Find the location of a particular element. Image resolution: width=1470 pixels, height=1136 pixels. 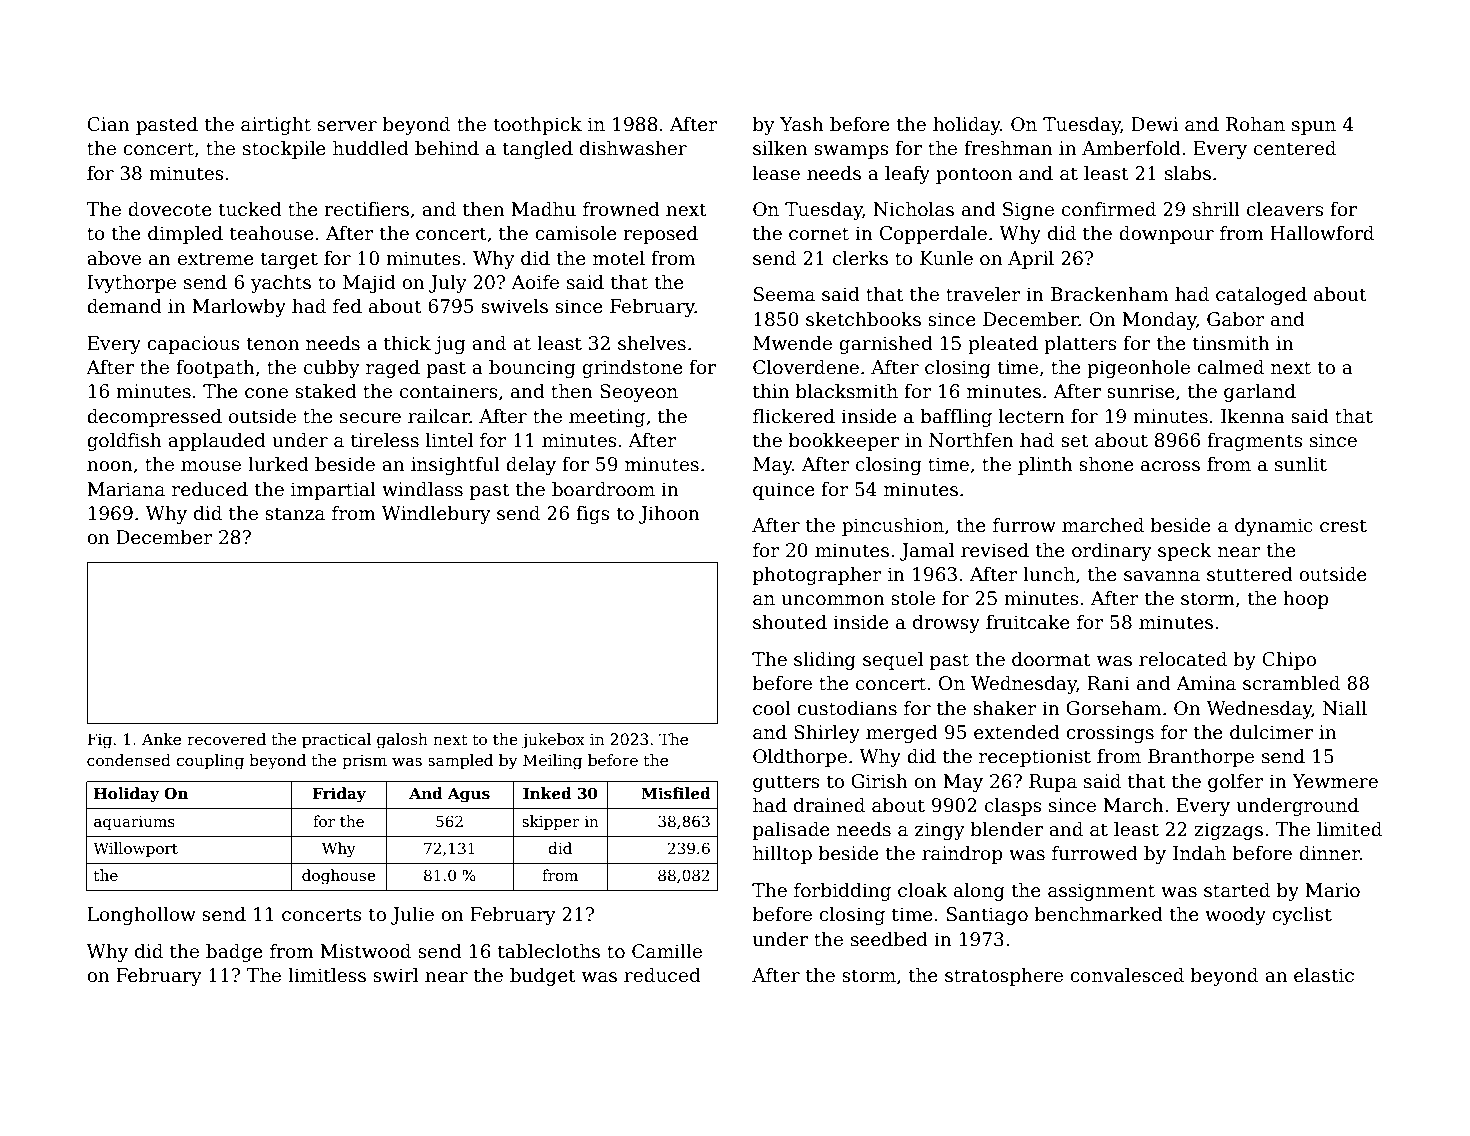

fed is located at coordinates (347, 306).
